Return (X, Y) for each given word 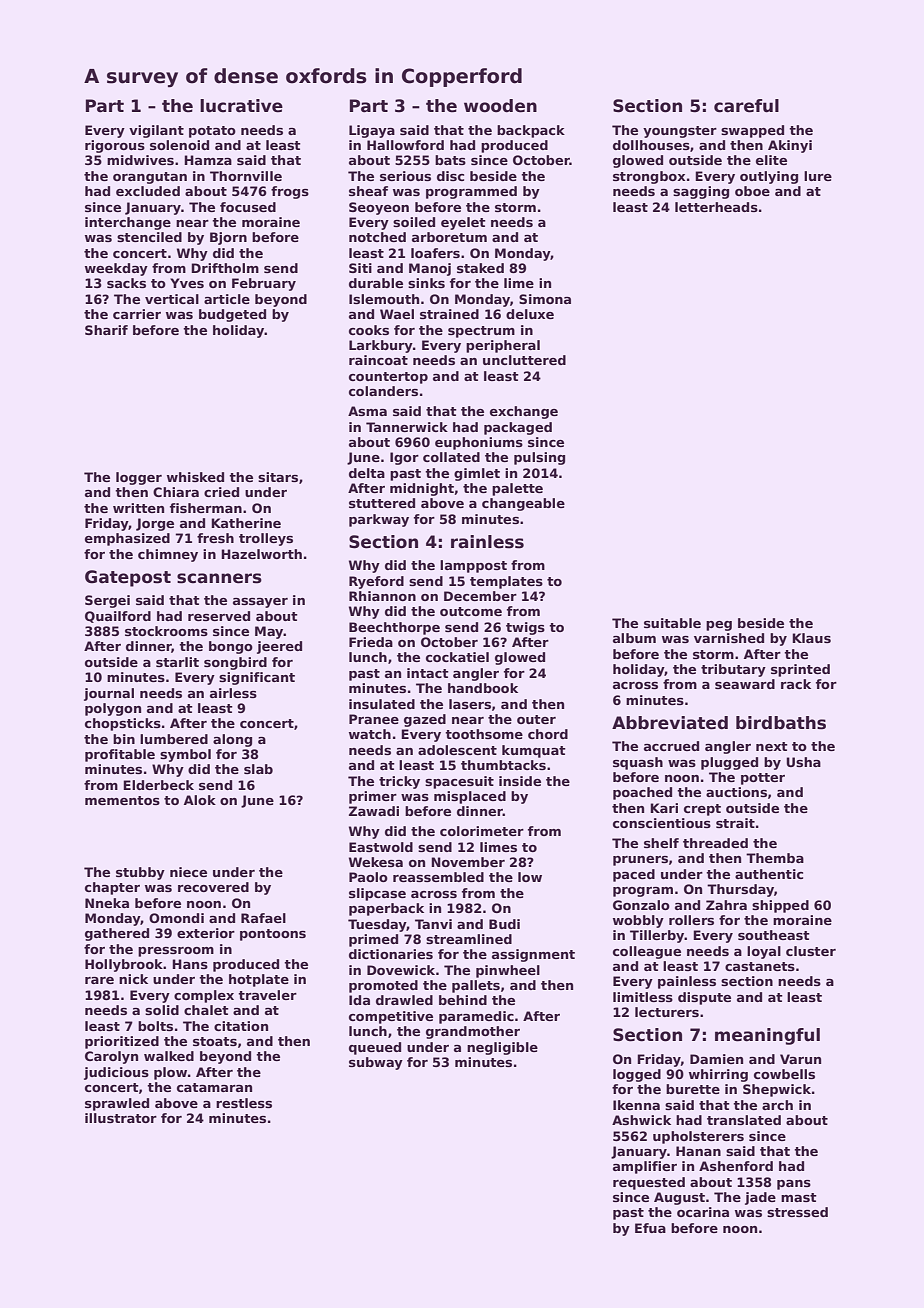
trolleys (266, 539)
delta (367, 473)
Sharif (106, 330)
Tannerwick (407, 427)
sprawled (117, 1104)
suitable (672, 623)
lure (818, 176)
